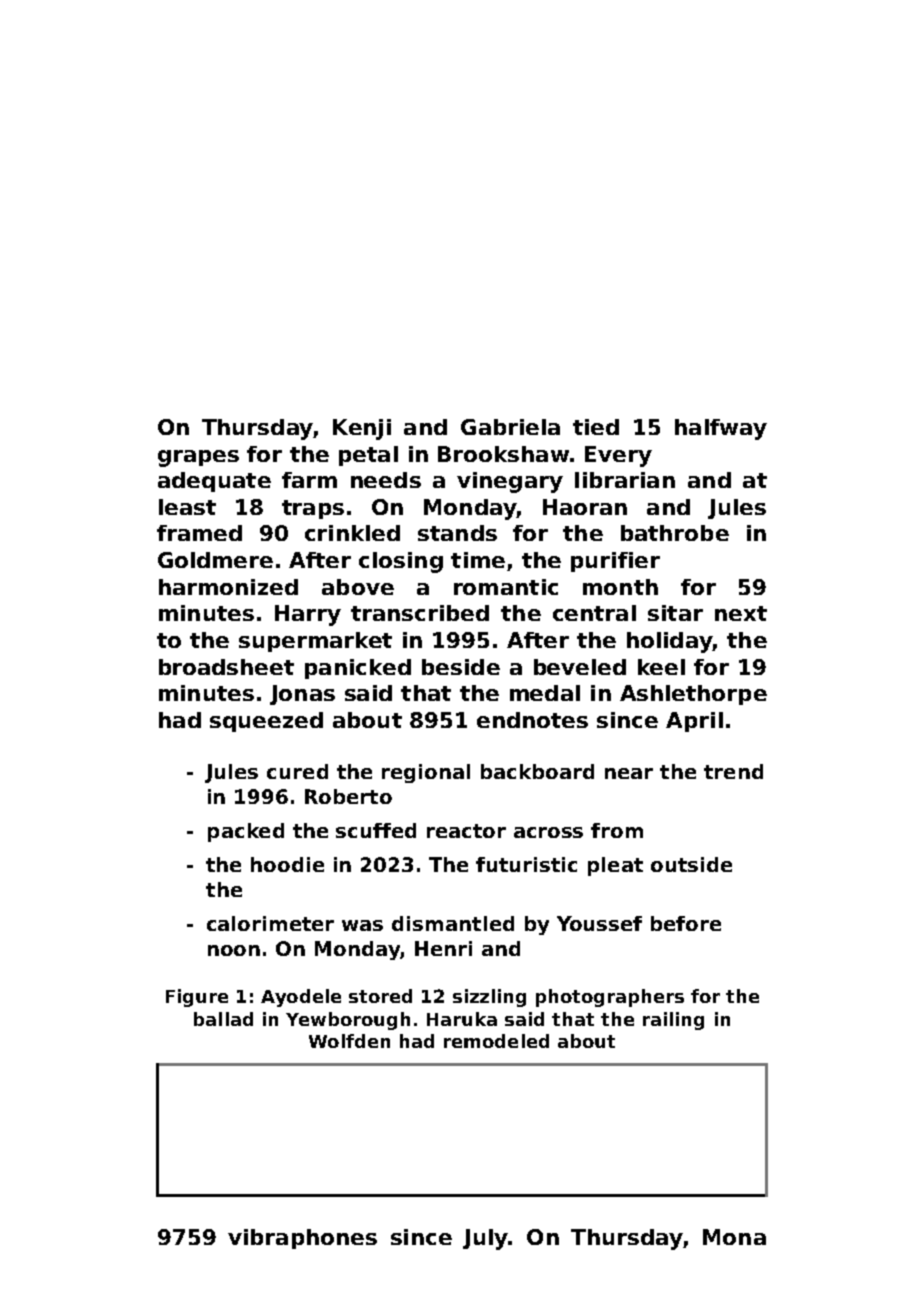 The height and width of the screenshot is (1311, 924). Describe the element at coordinates (478, 560) in the screenshot. I see `time` at that location.
